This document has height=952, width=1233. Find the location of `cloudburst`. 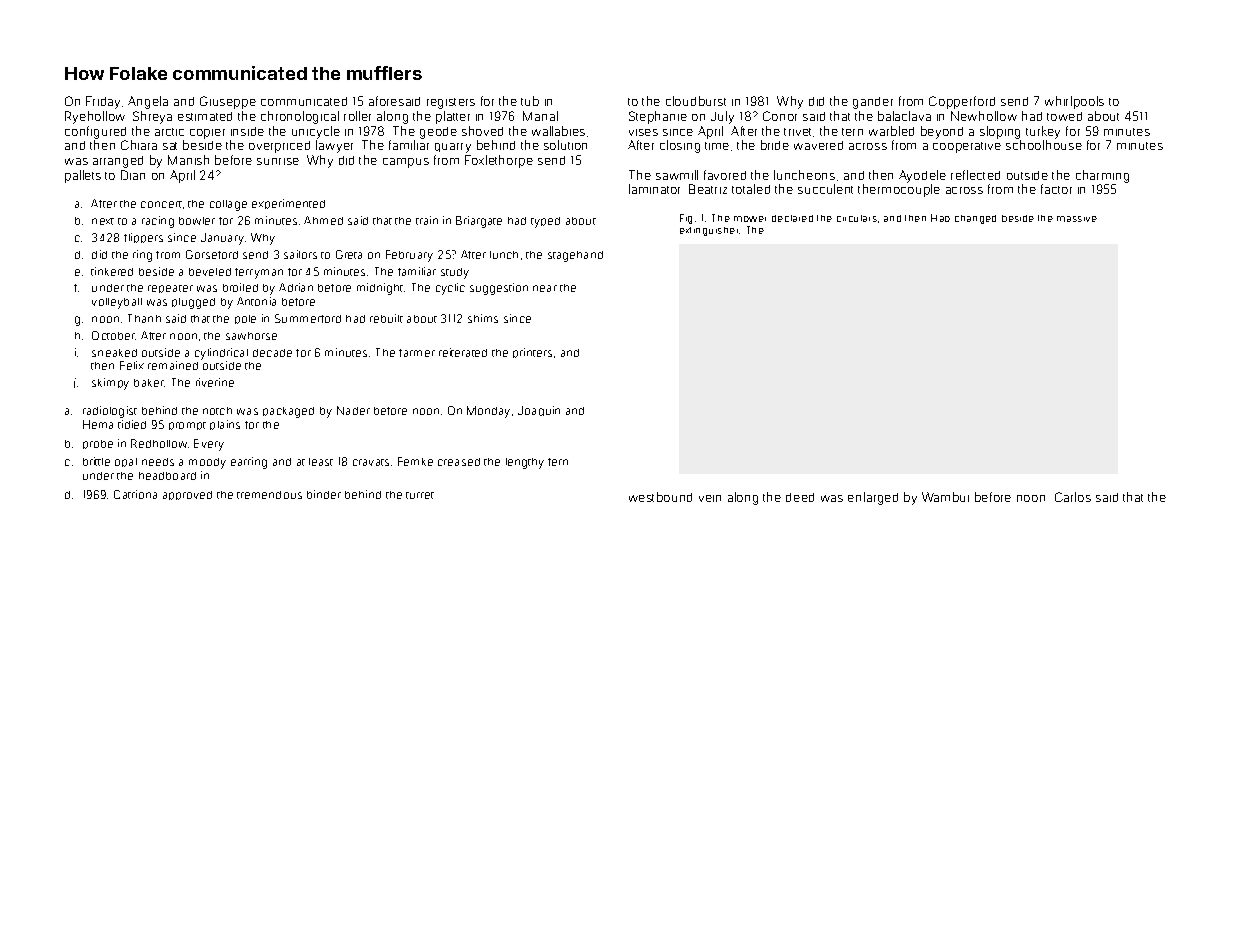

cloudburst is located at coordinates (696, 101).
